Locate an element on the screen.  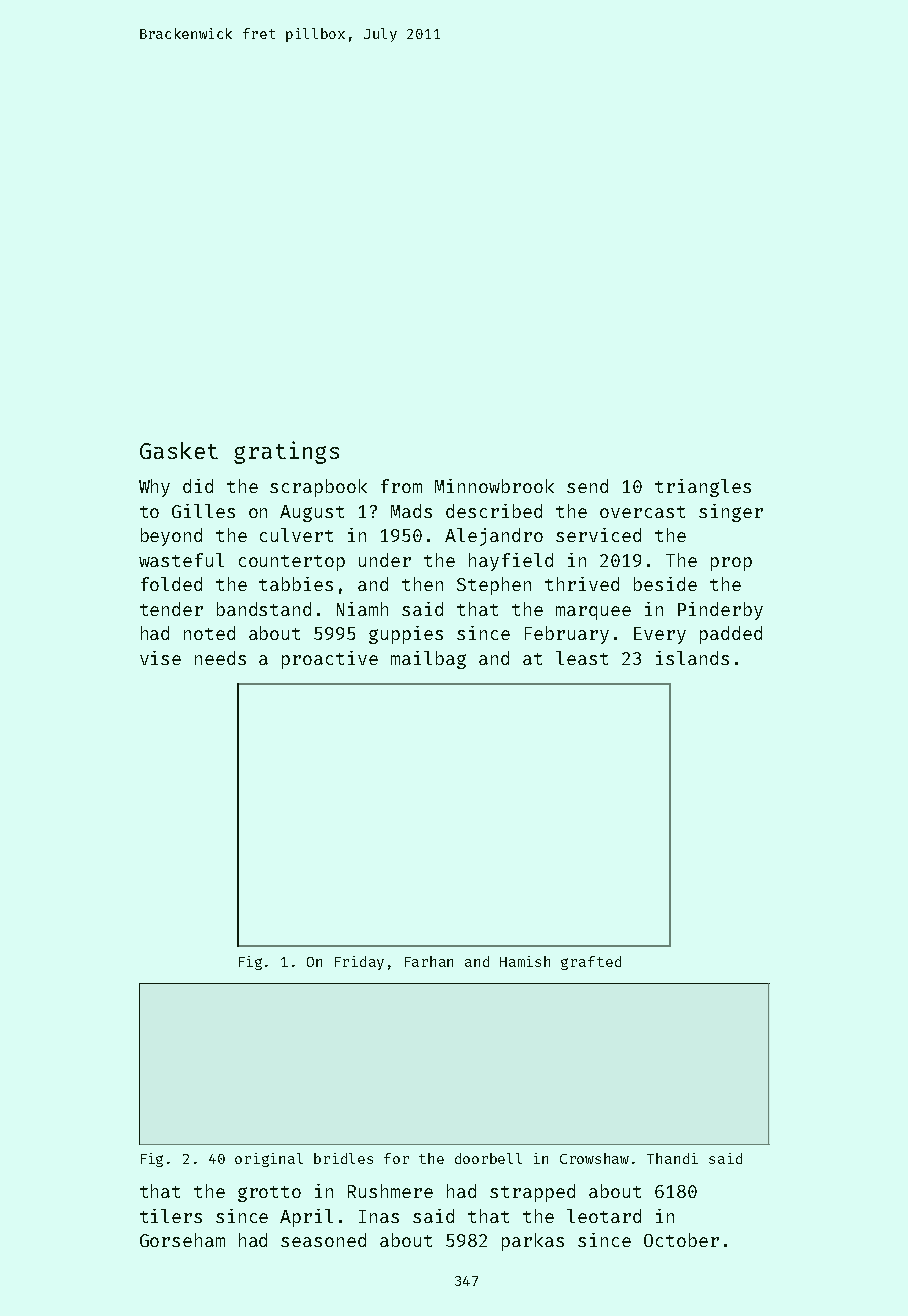
grafted is located at coordinates (591, 963).
